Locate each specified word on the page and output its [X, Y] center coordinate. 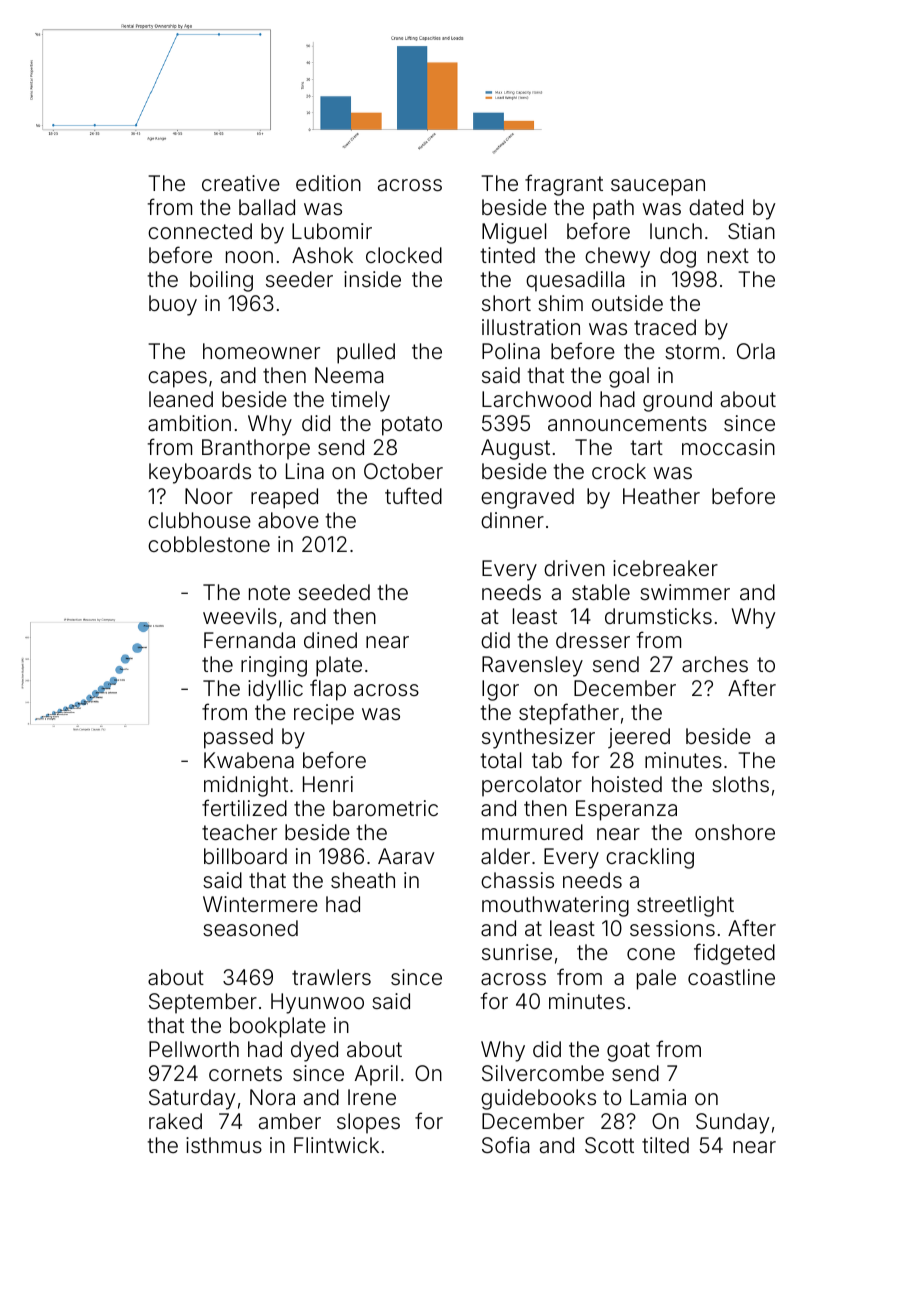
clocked [404, 255]
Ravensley [532, 666]
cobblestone [209, 544]
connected [200, 231]
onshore [735, 832]
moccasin [728, 447]
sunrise [517, 952]
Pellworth [194, 1049]
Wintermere [260, 904]
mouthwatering [555, 906]
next [728, 255]
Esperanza [626, 810]
